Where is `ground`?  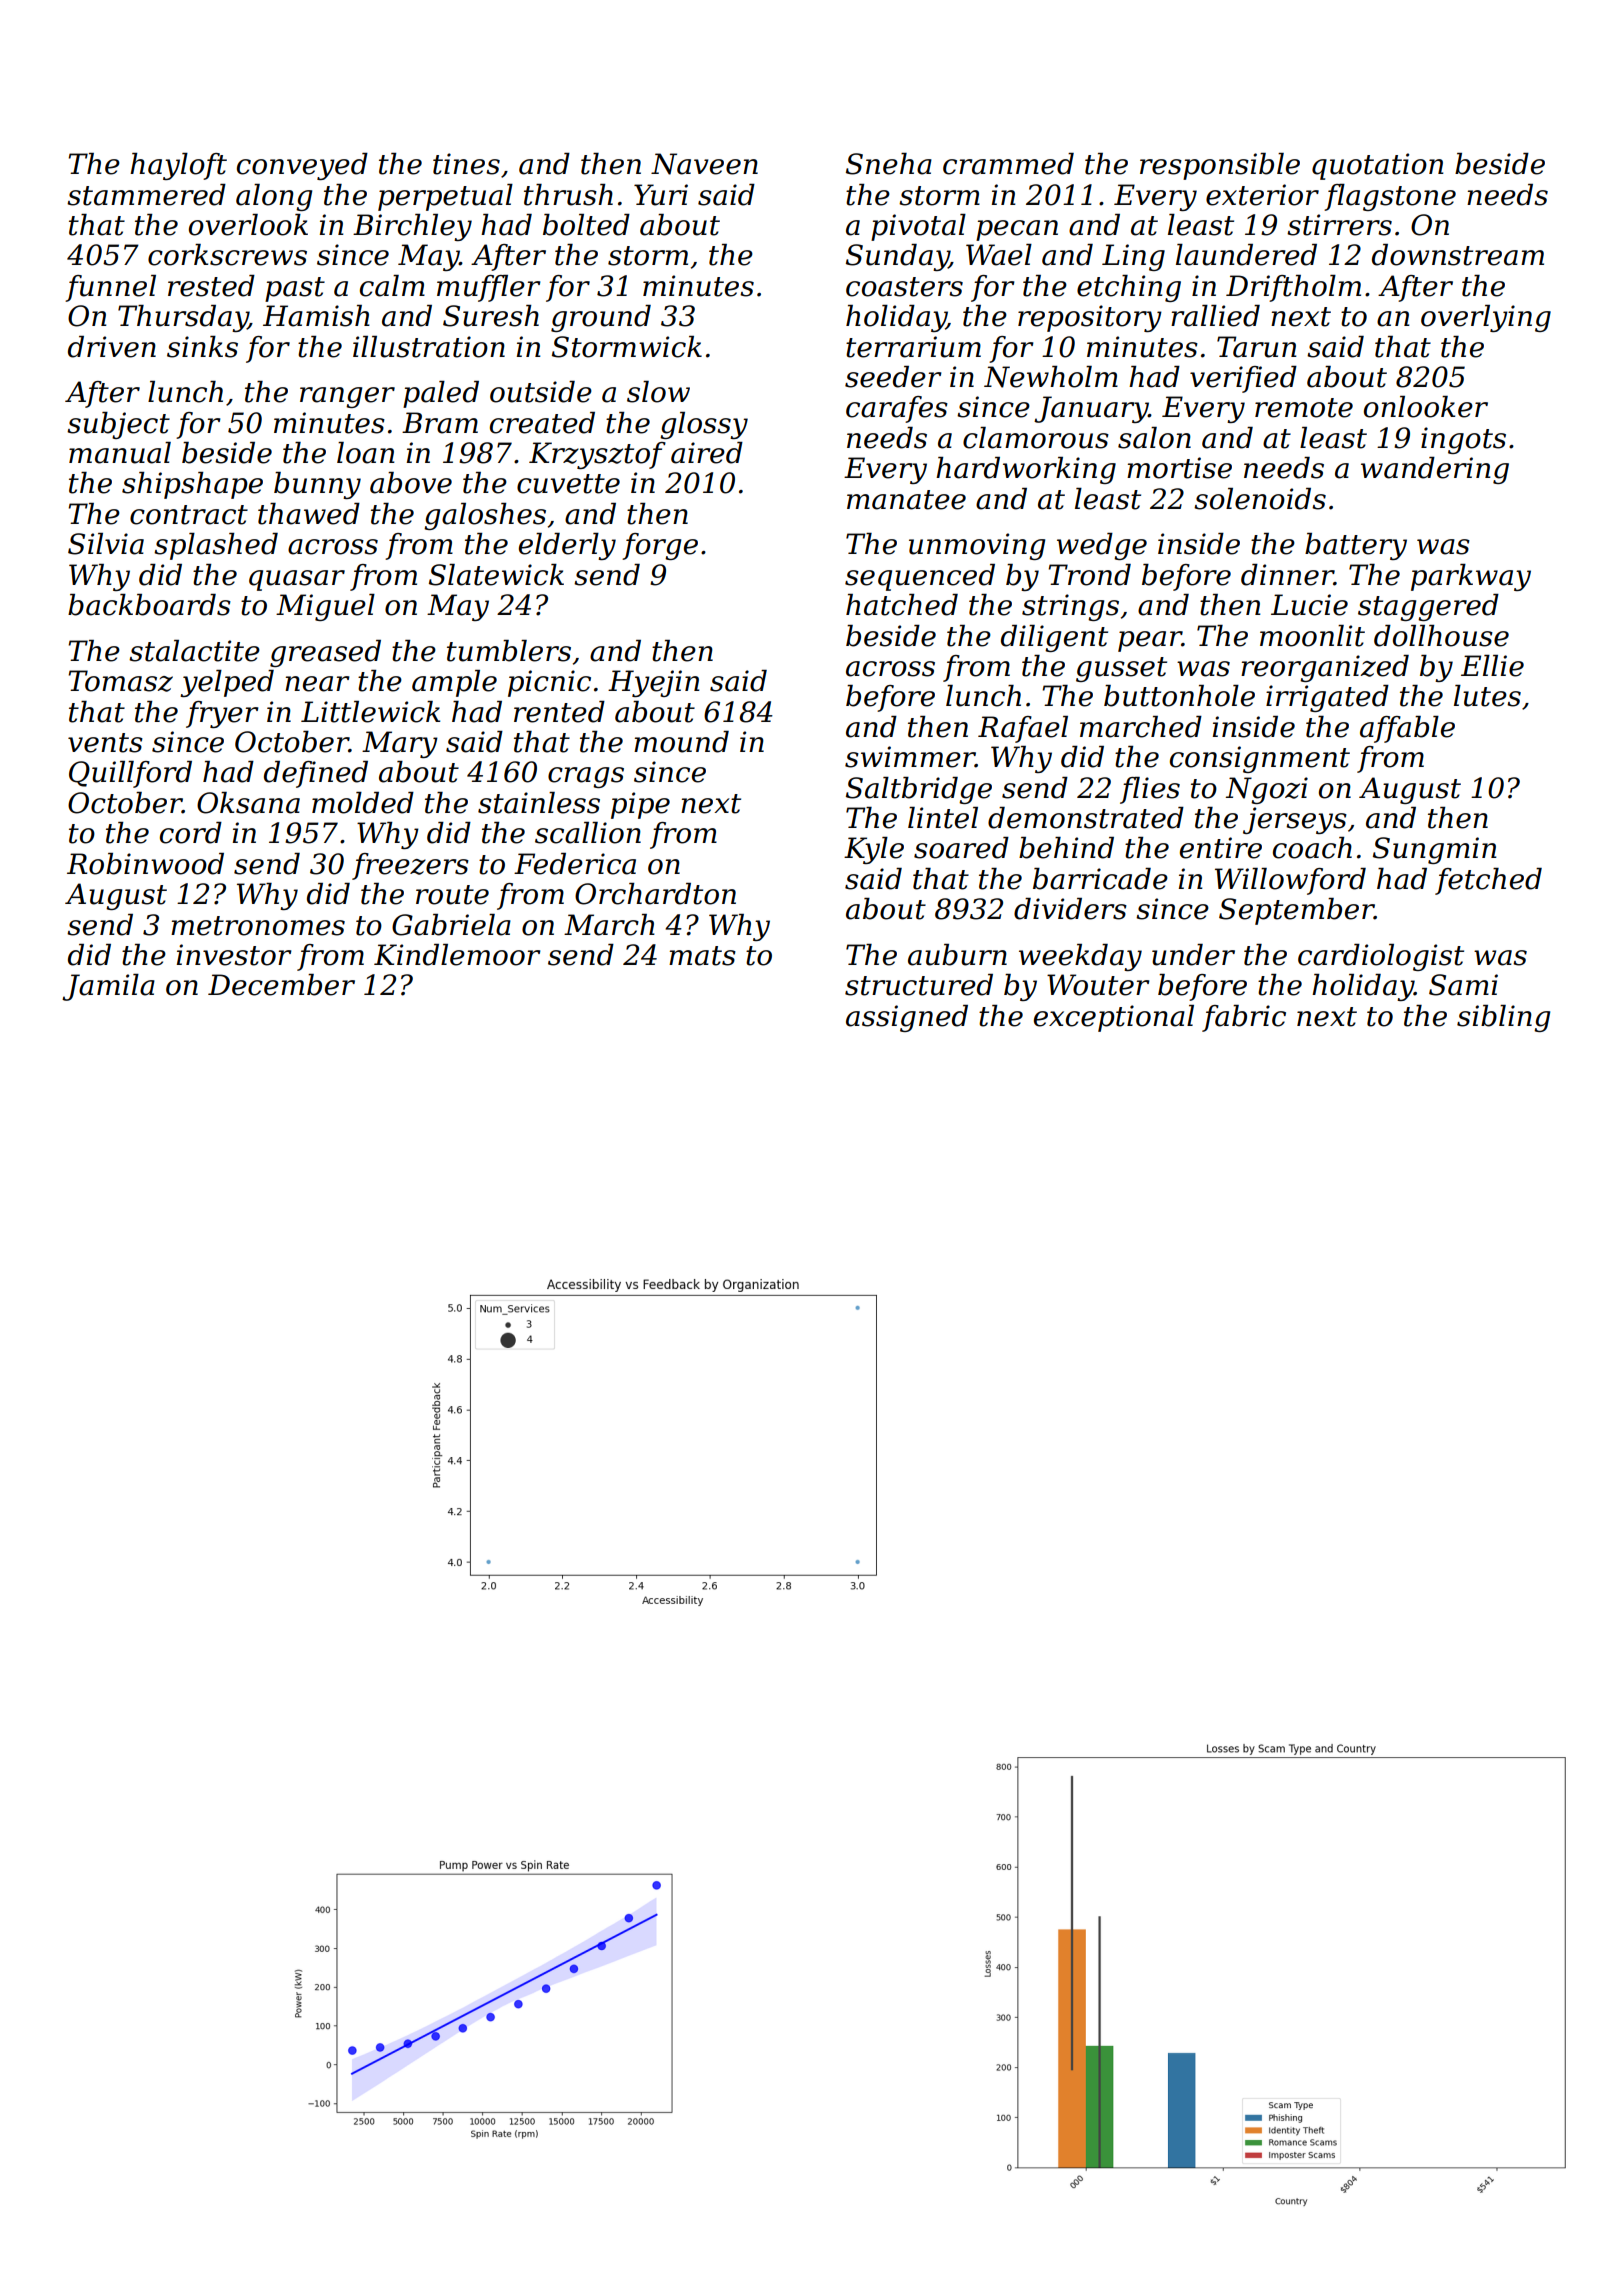 ground is located at coordinates (601, 318).
